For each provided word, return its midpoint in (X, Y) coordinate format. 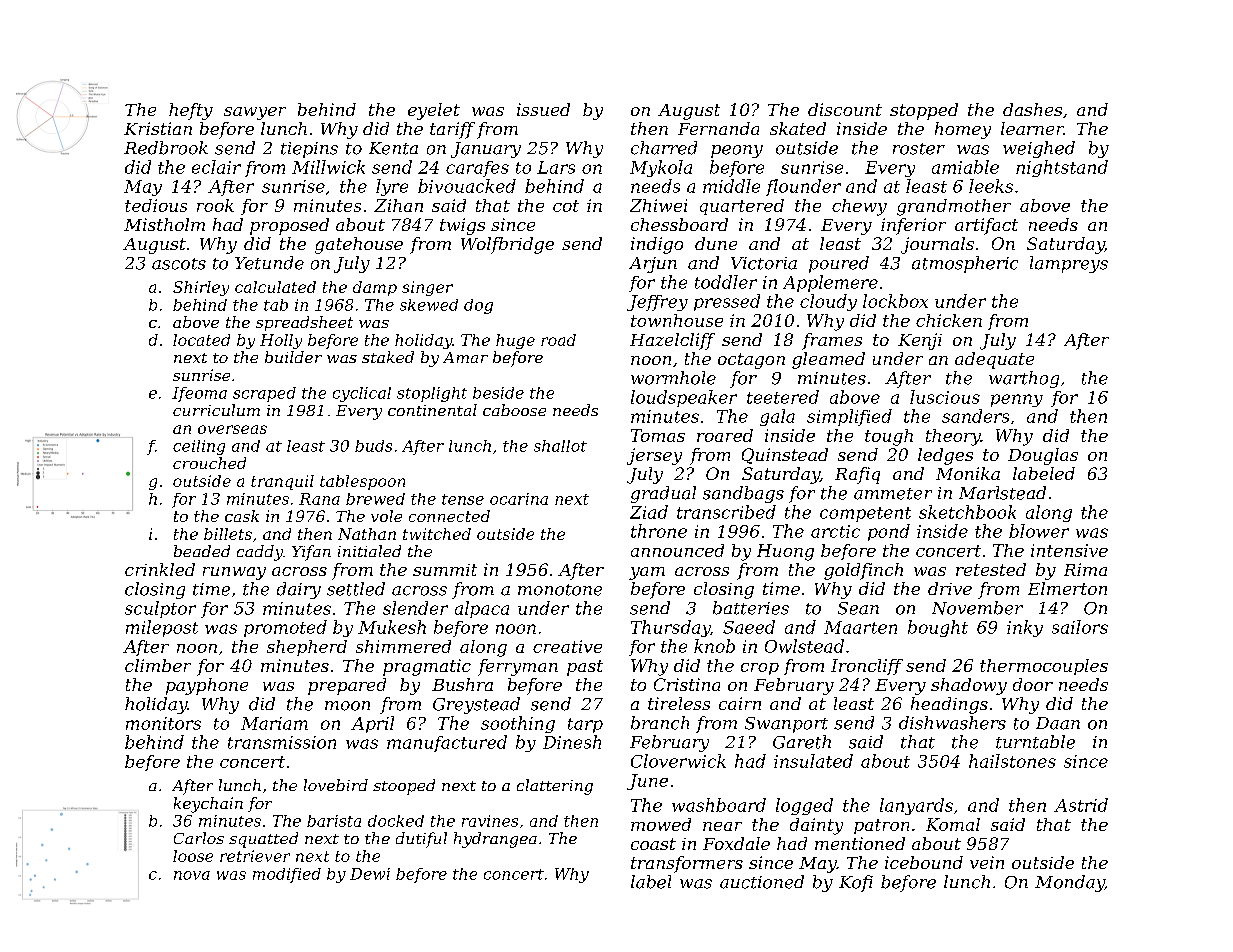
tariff (452, 130)
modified (287, 875)
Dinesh (572, 742)
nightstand (1062, 168)
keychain (208, 805)
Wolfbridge (507, 245)
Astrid (1081, 805)
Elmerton (1067, 588)
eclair (216, 167)
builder (293, 357)
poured (839, 264)
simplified (849, 417)
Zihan (398, 205)
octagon (751, 361)
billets (228, 534)
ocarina (519, 499)
